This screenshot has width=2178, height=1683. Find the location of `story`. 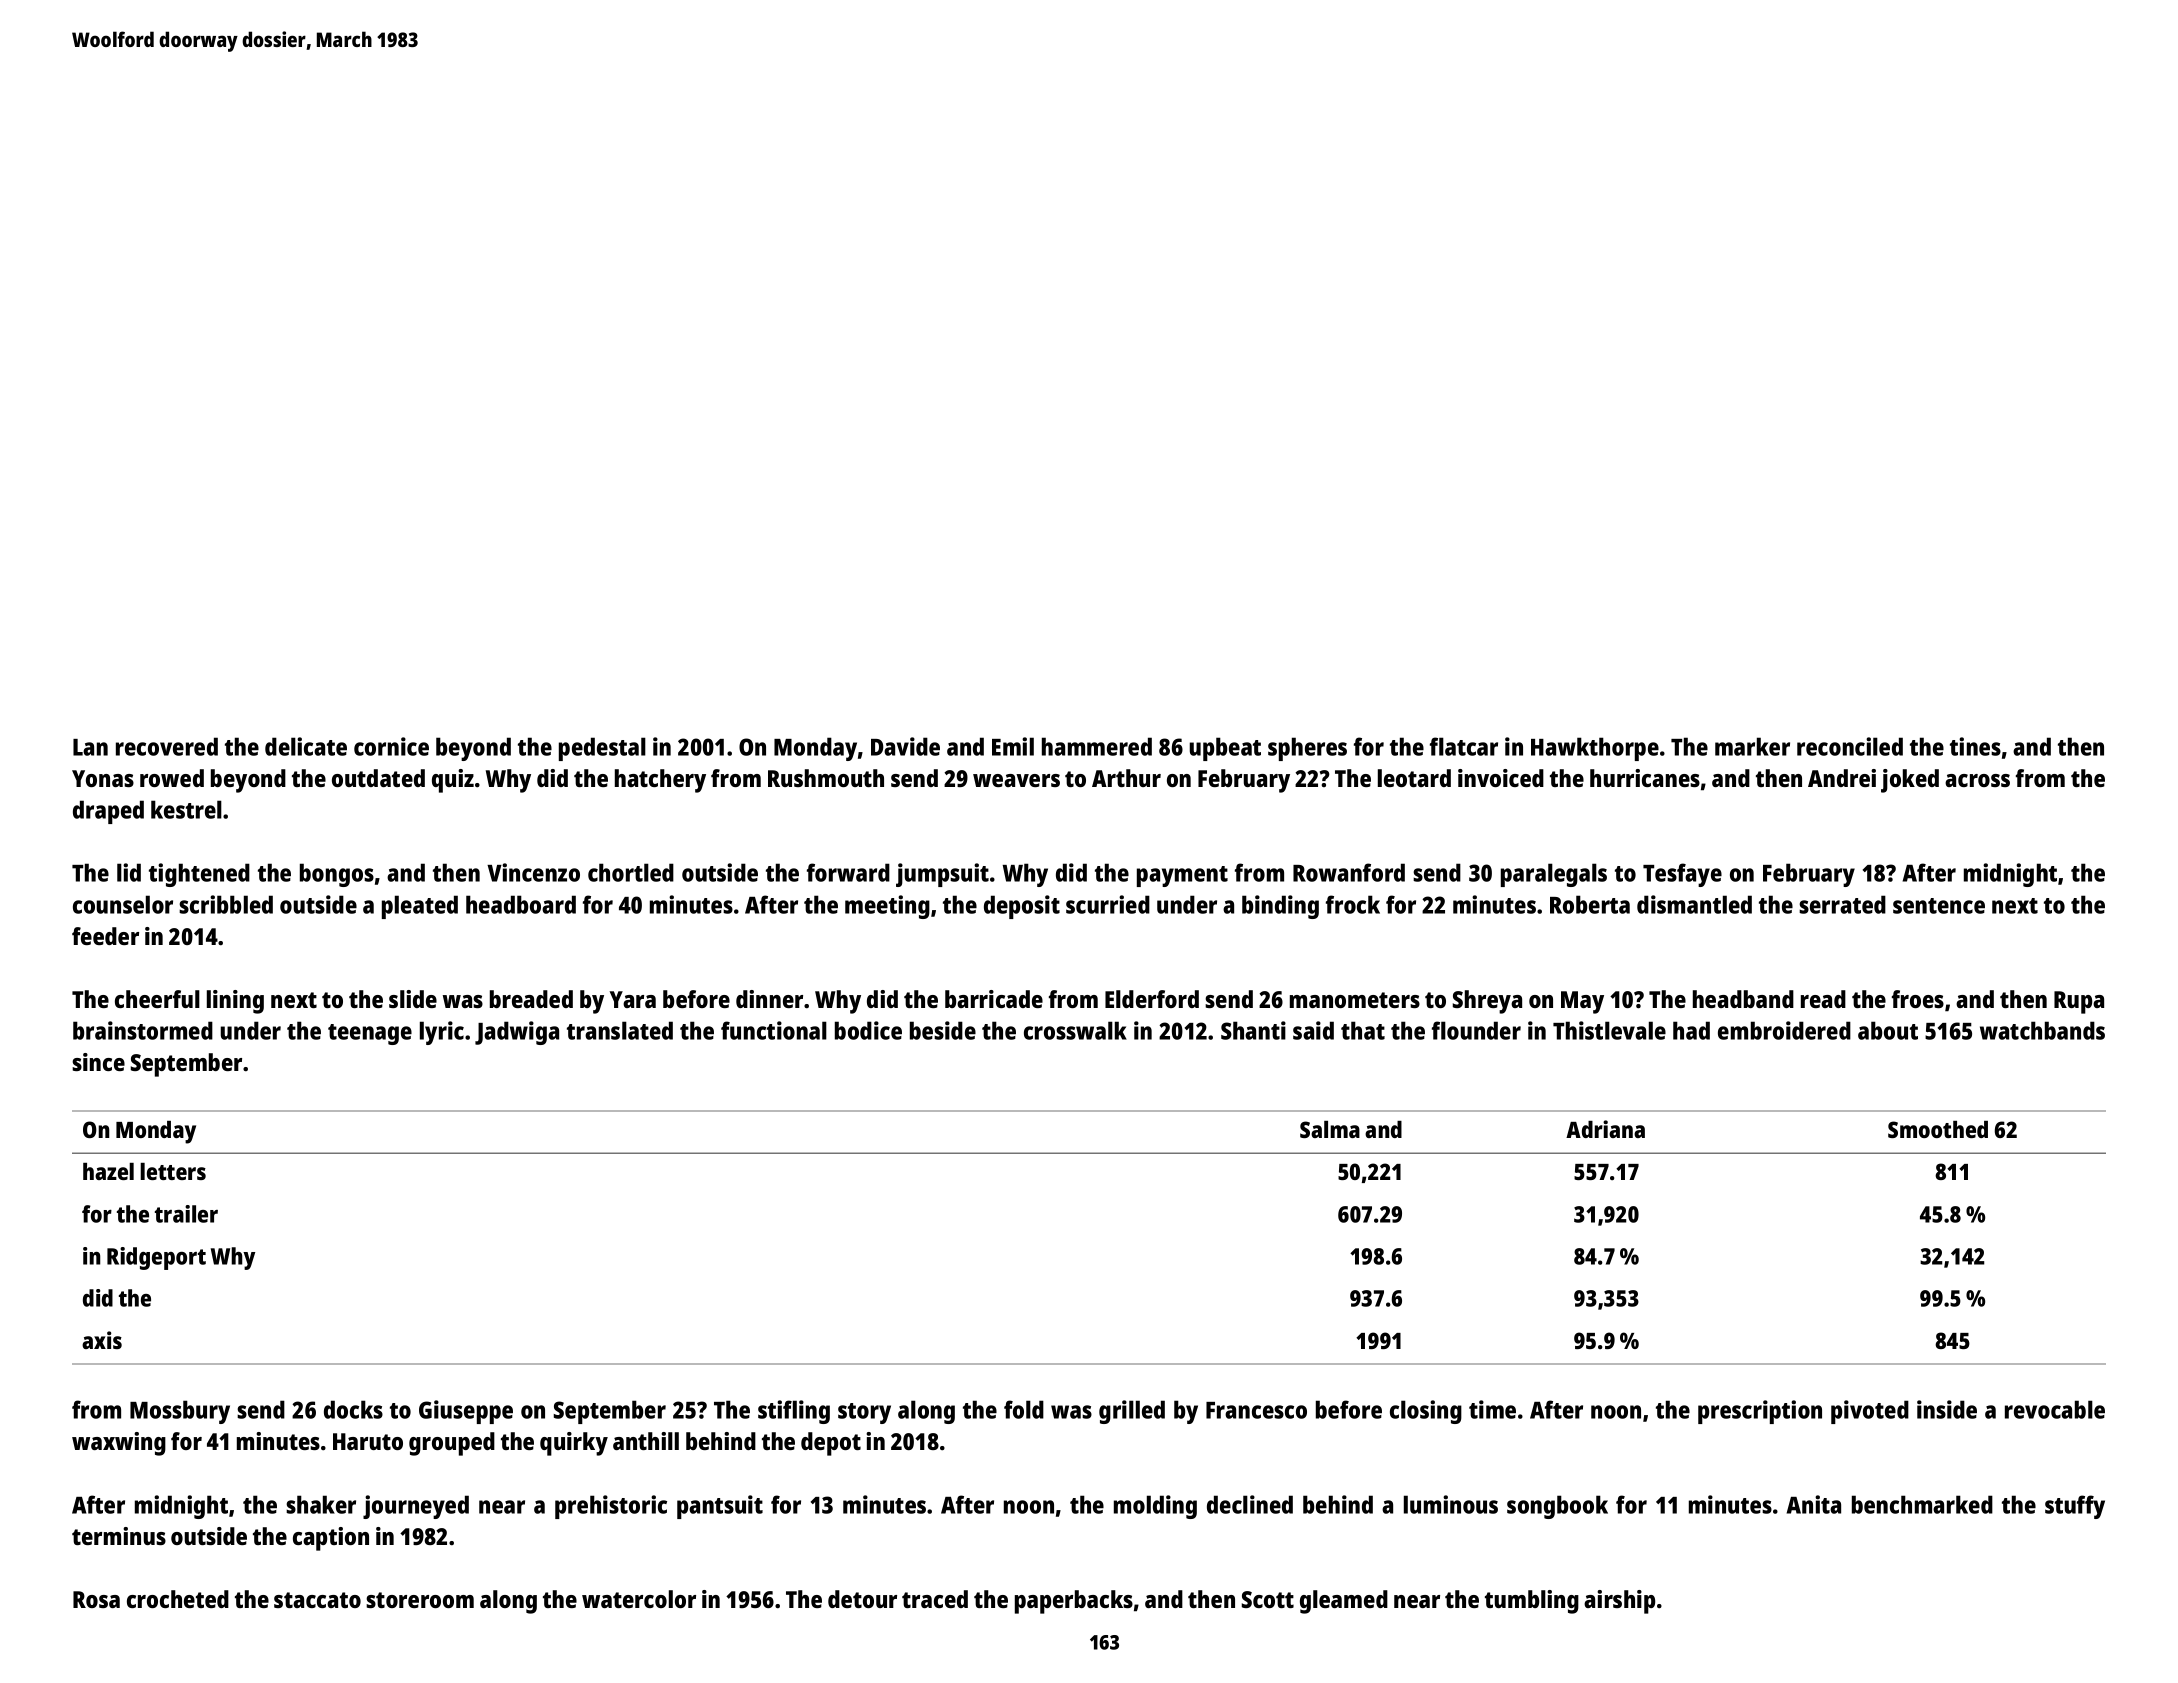

story is located at coordinates (864, 1413).
